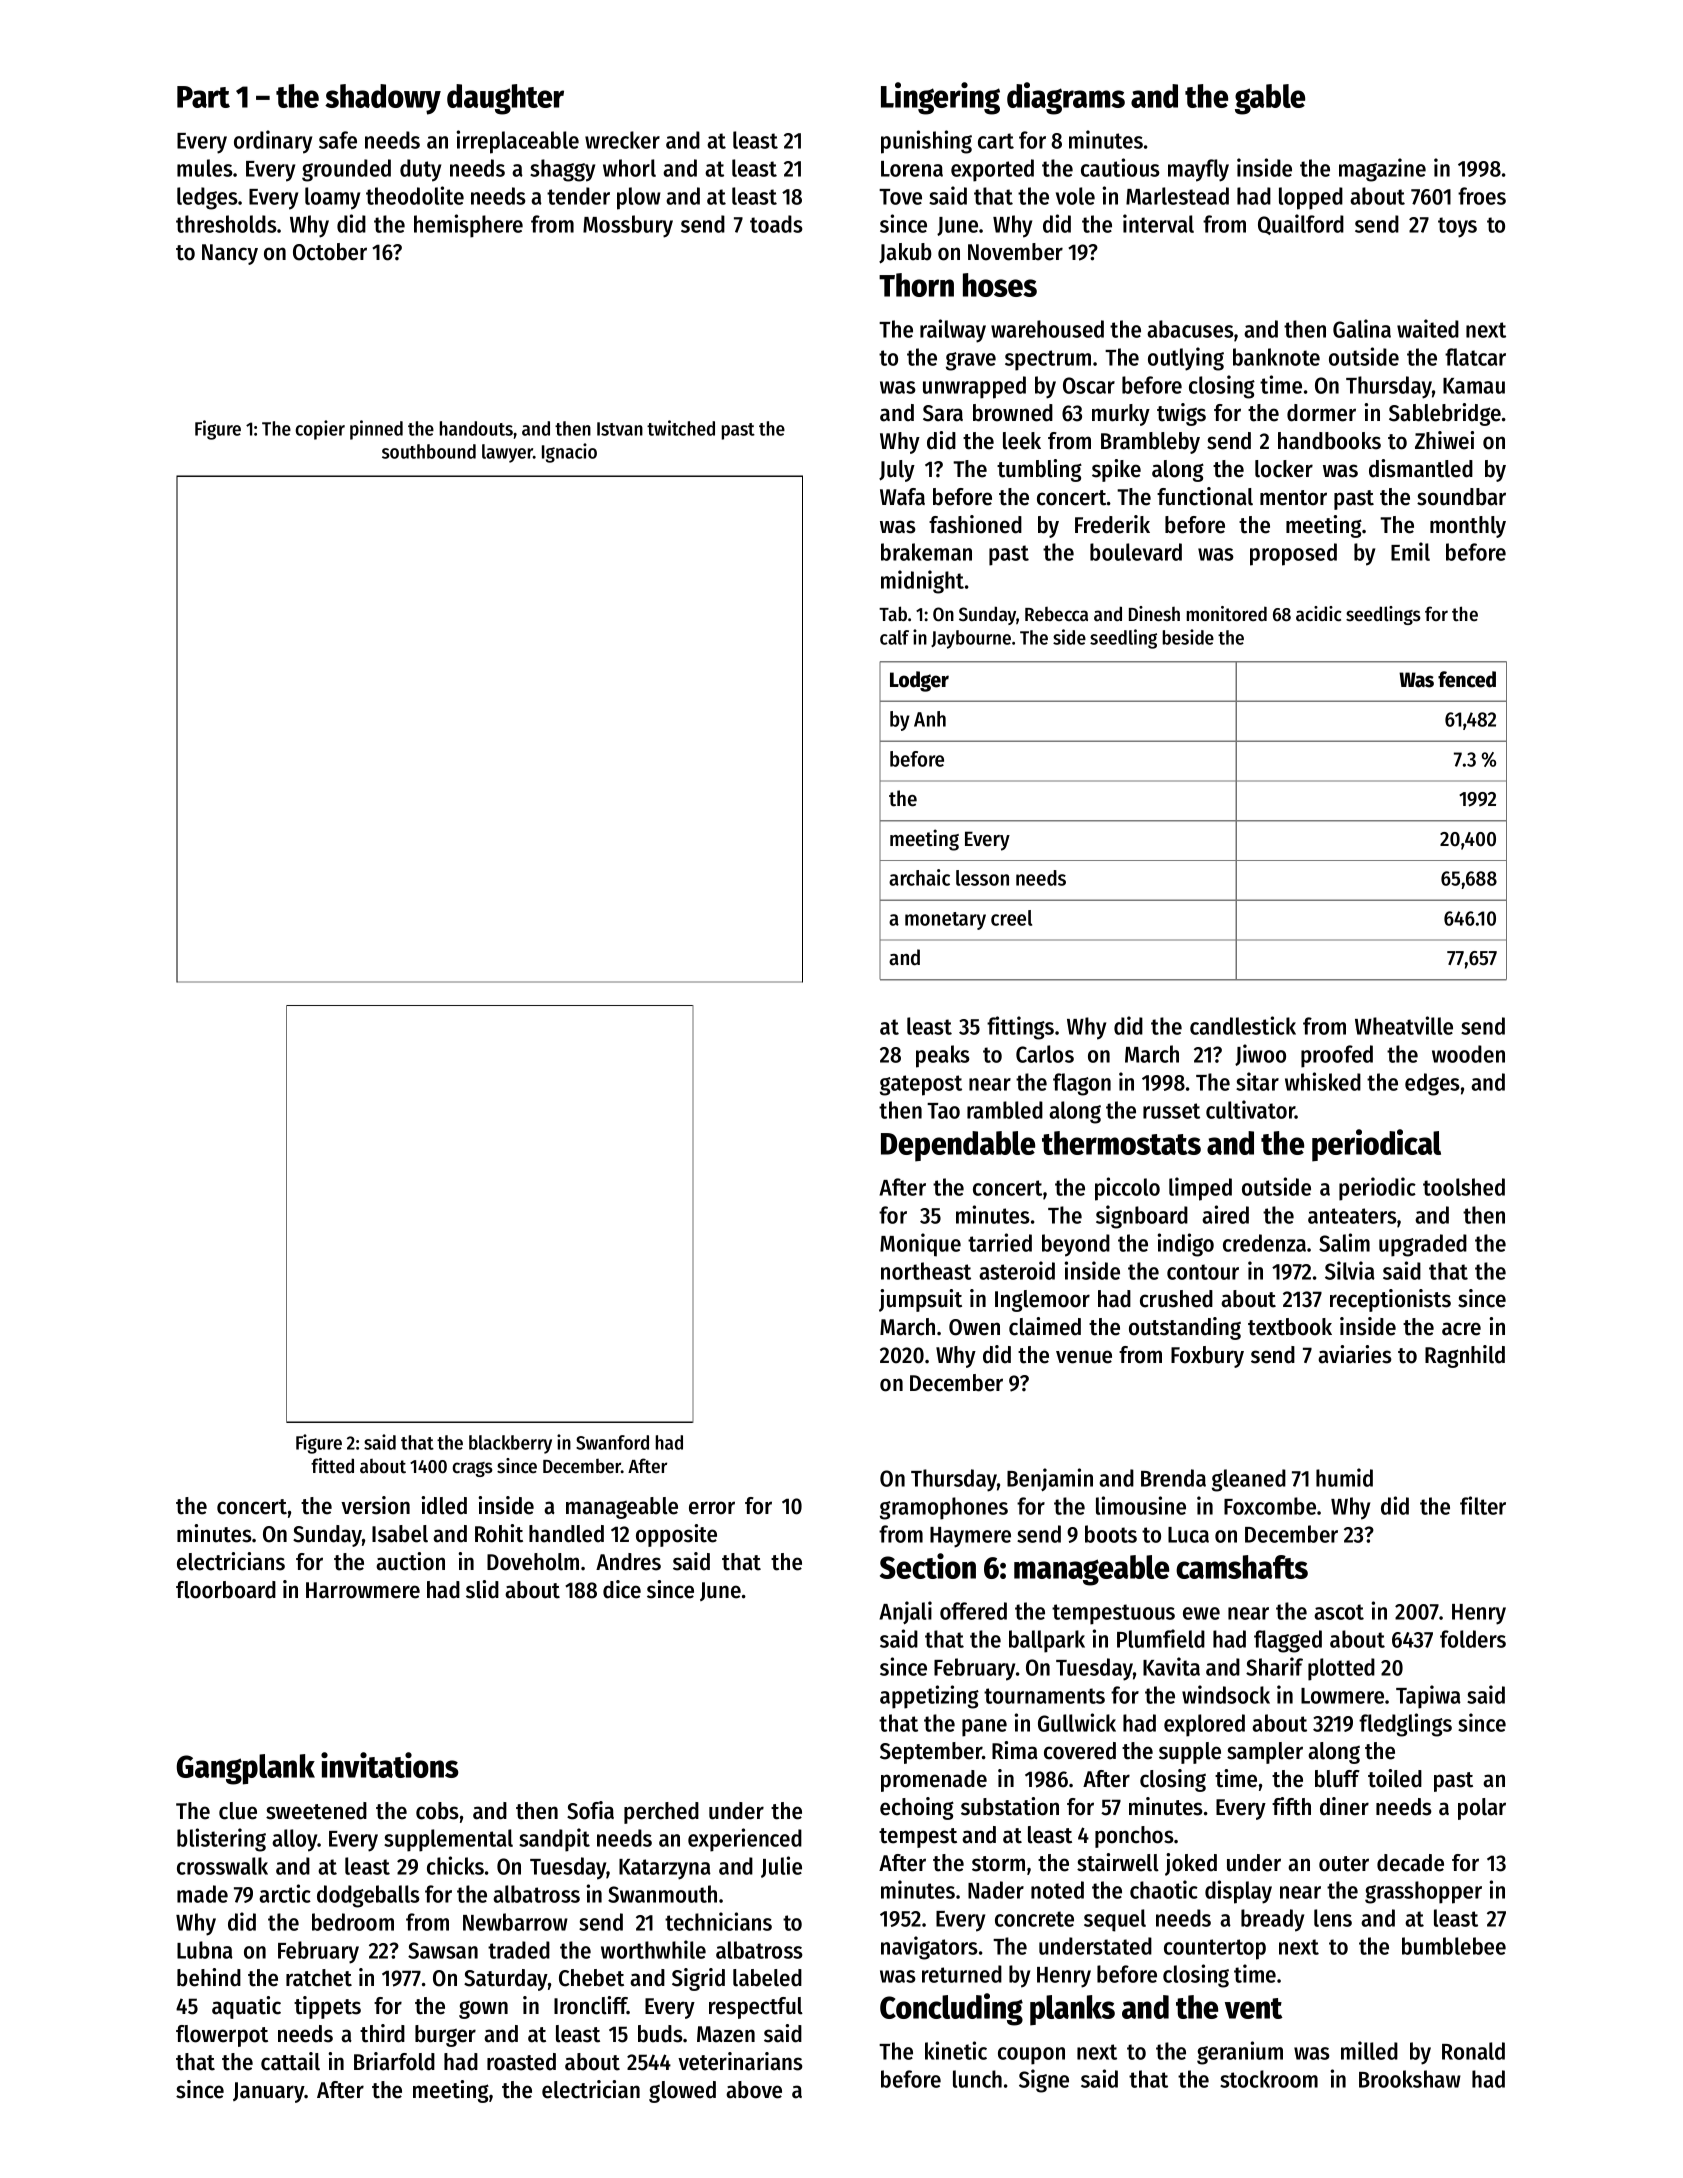 Image resolution: width=1683 pixels, height=2178 pixels. I want to click on Tab, so click(893, 614).
